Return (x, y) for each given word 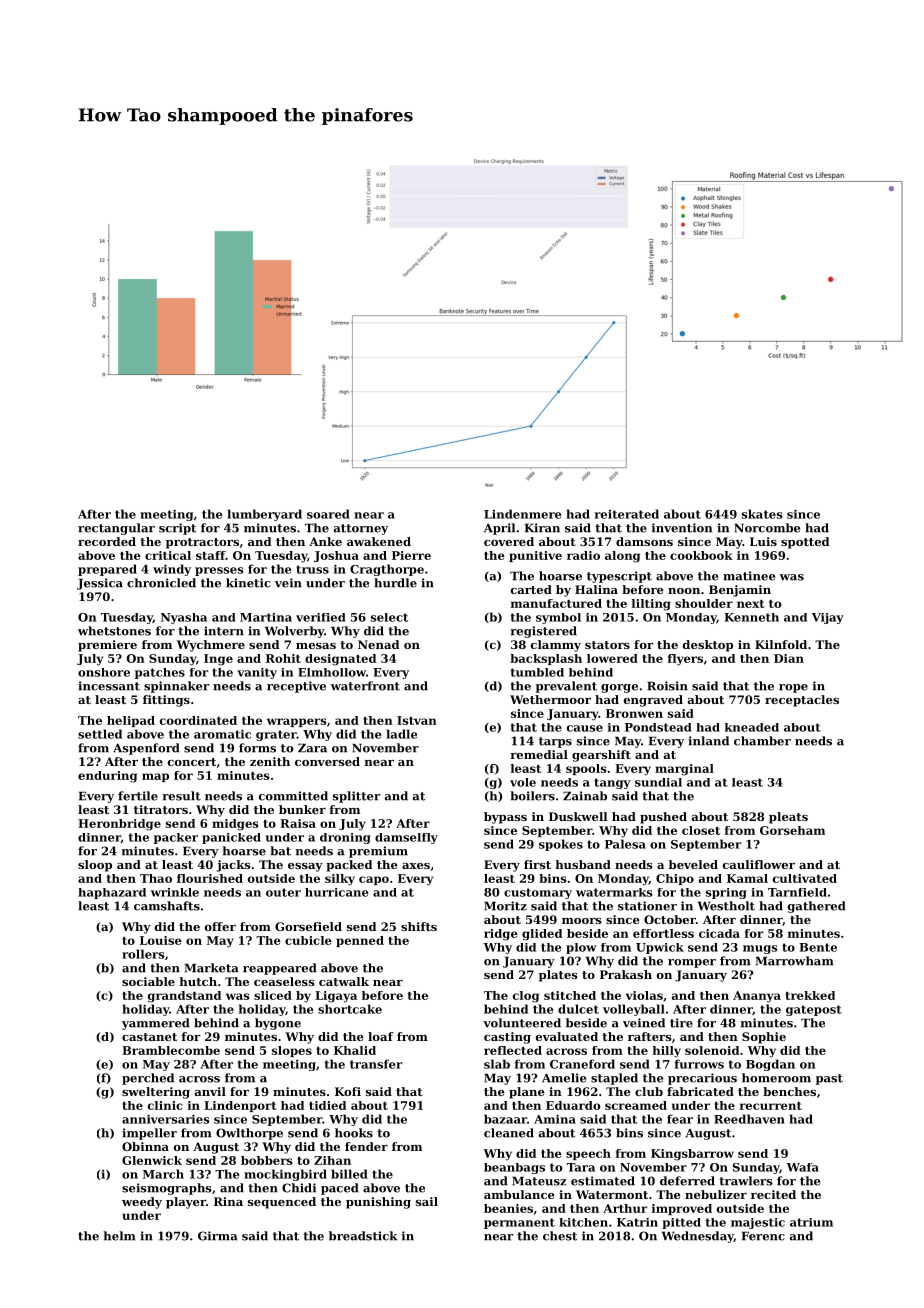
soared (328, 514)
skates (762, 514)
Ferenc (763, 1236)
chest (560, 1236)
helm (119, 1236)
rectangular (116, 529)
